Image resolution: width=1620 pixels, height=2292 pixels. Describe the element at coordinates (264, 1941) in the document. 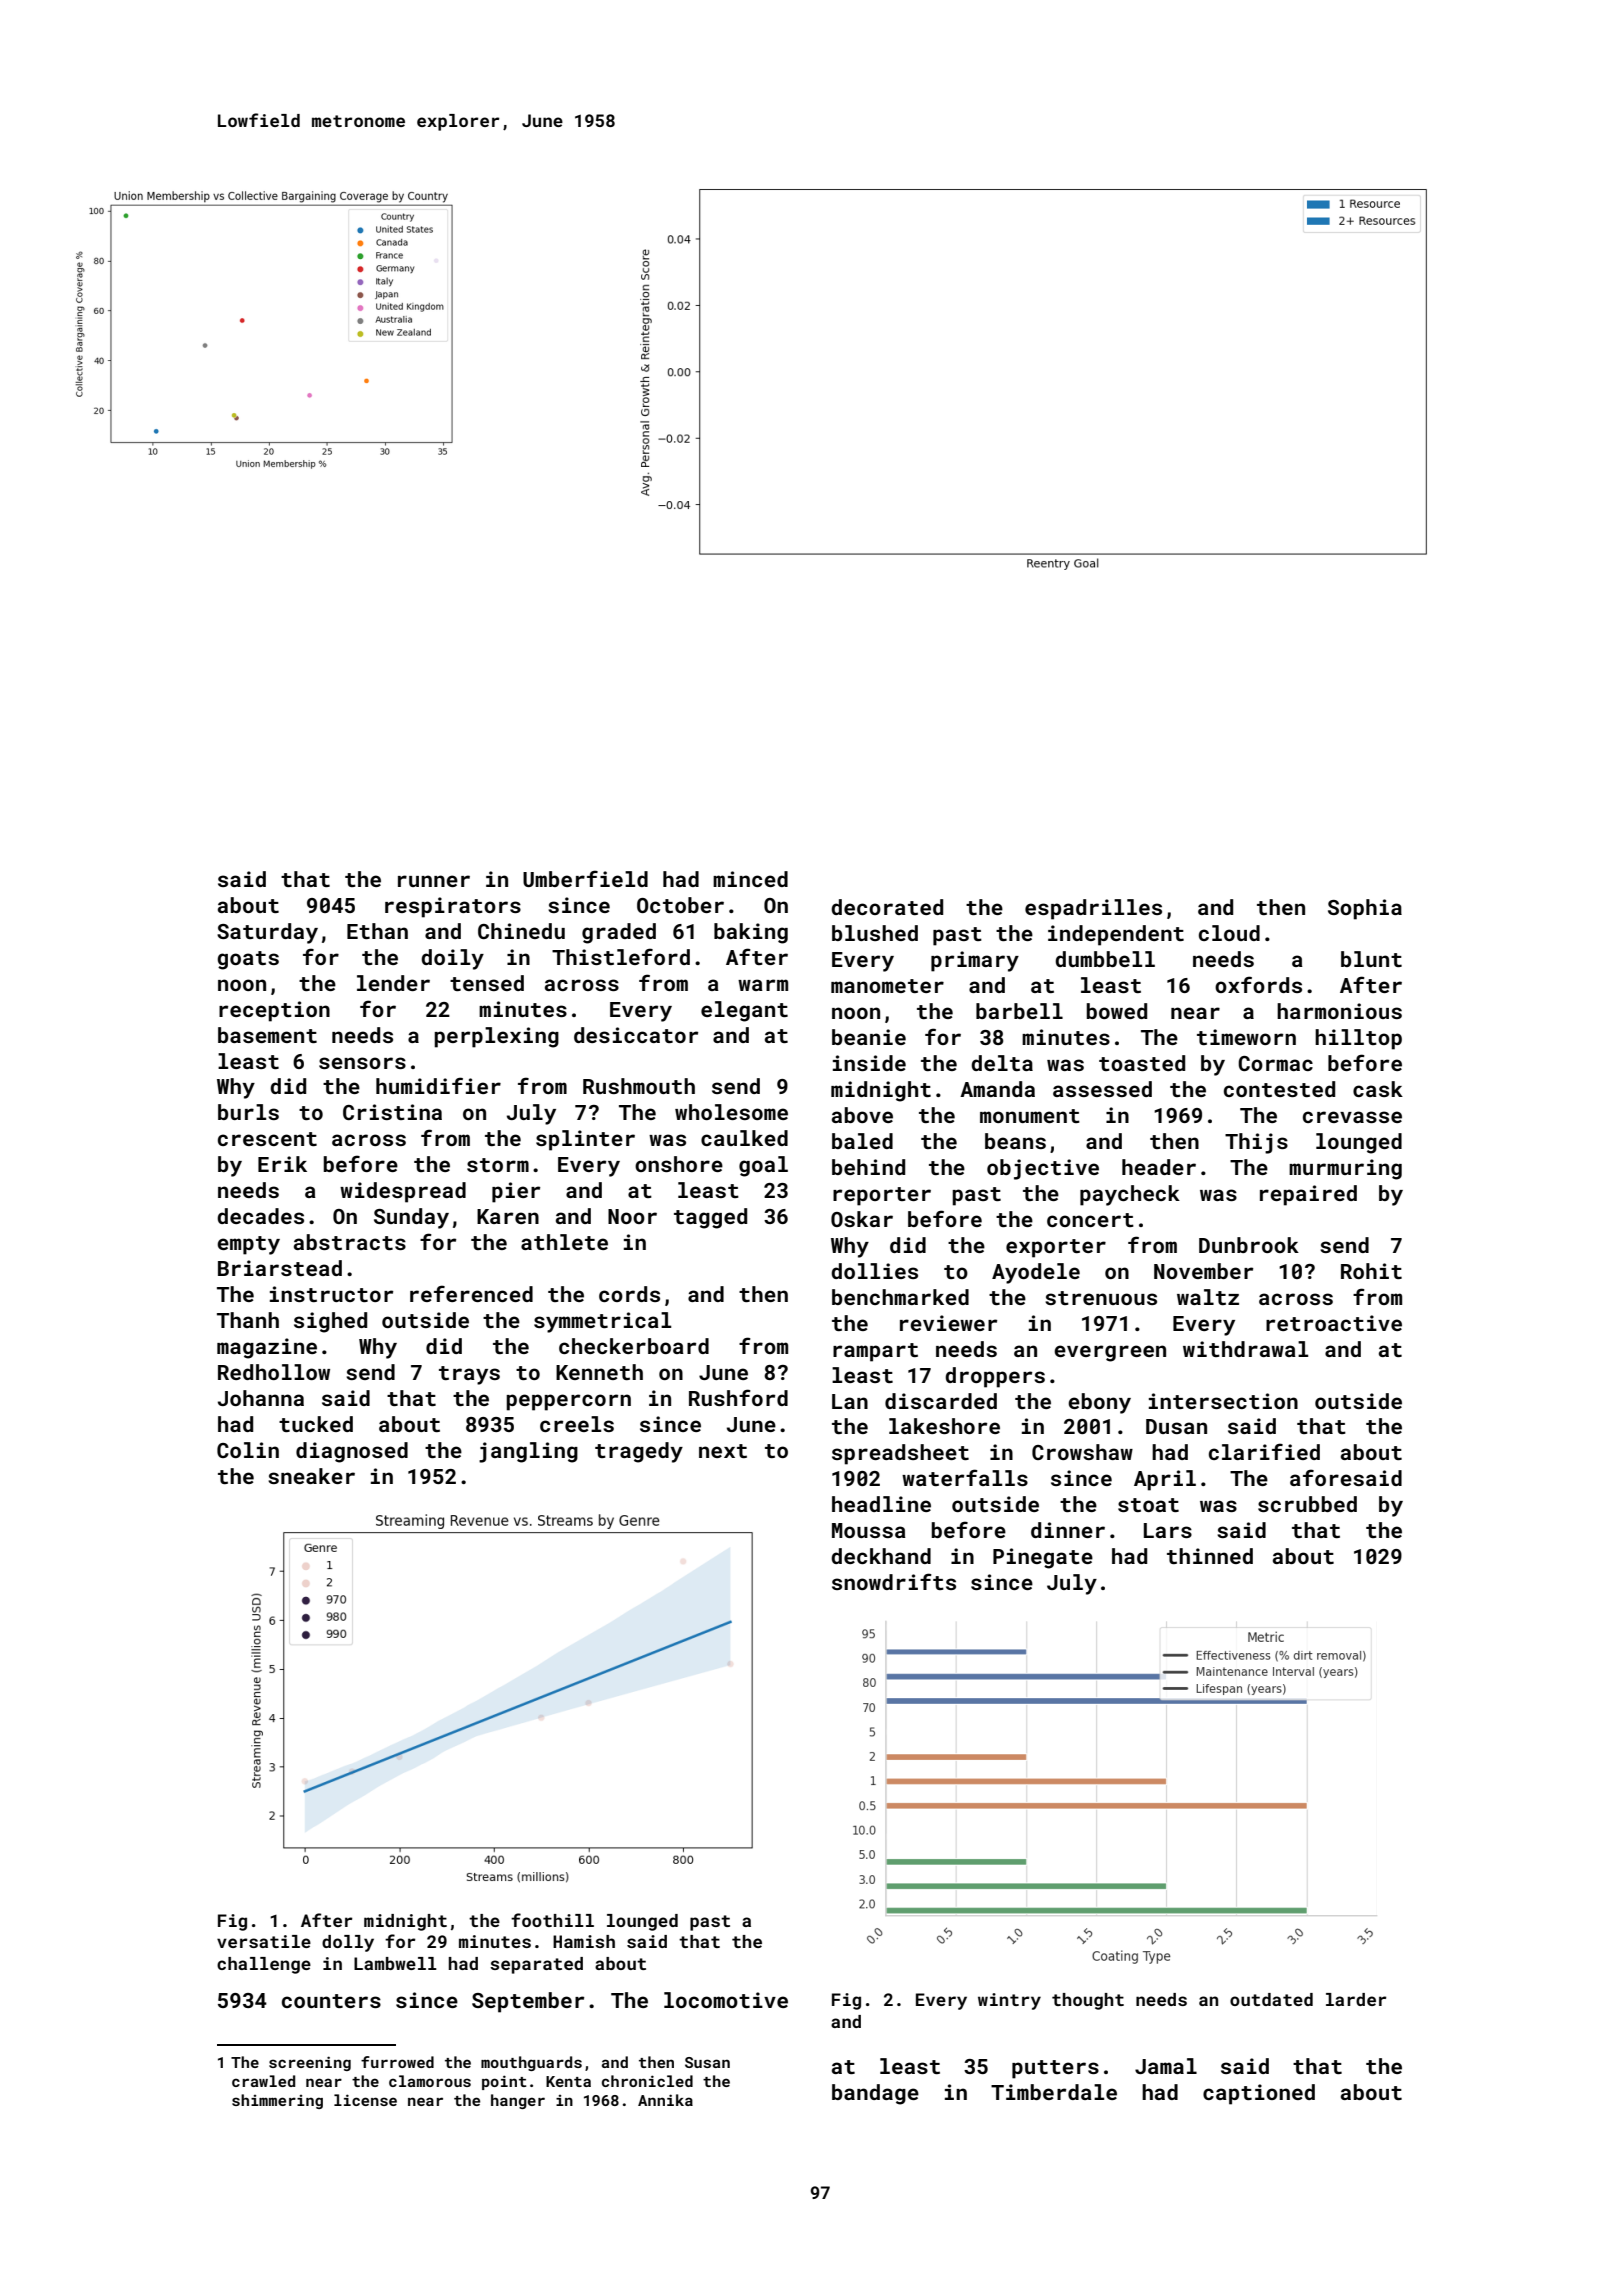

I see `versatile` at that location.
